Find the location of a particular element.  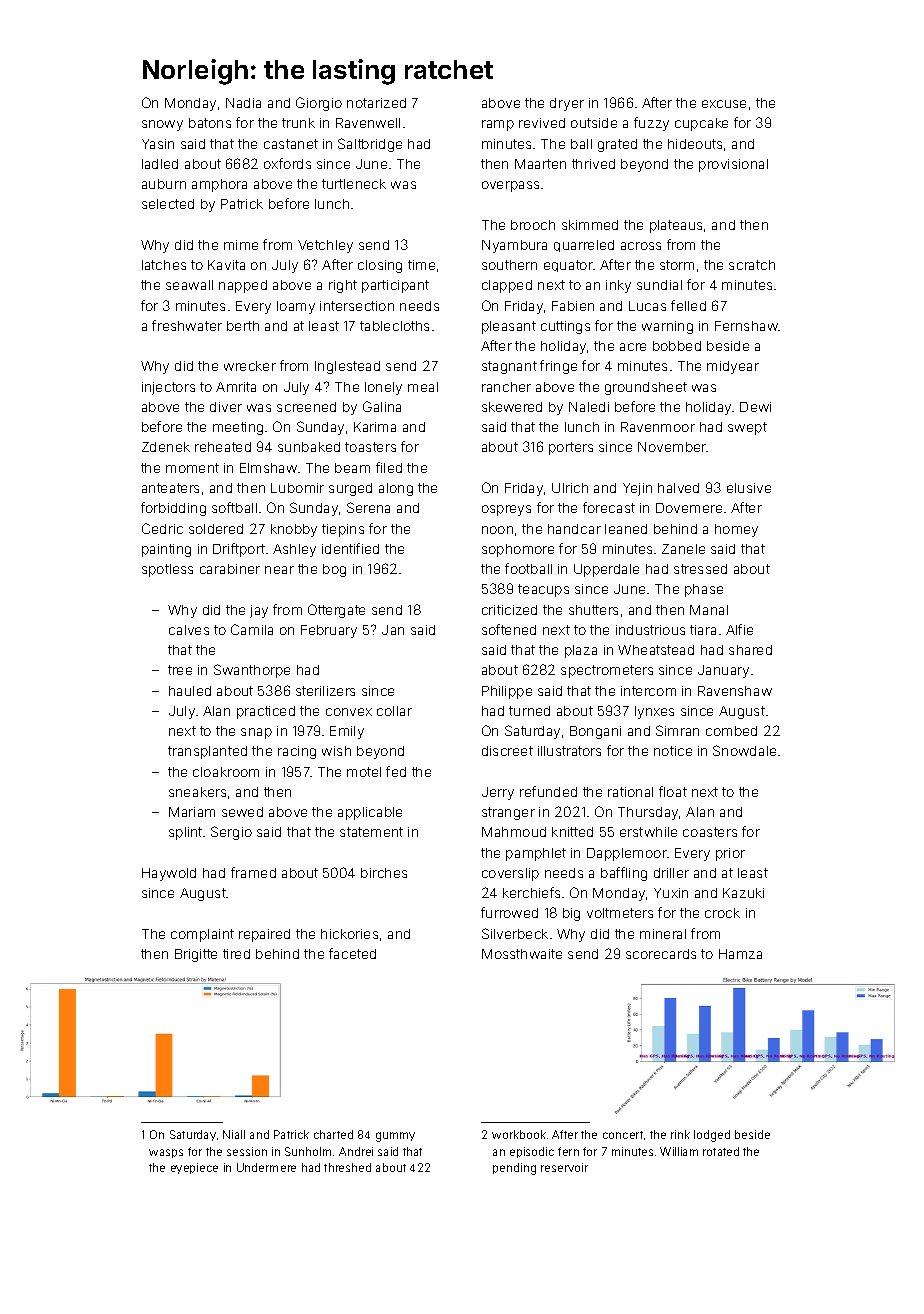

Yejin is located at coordinates (637, 489).
